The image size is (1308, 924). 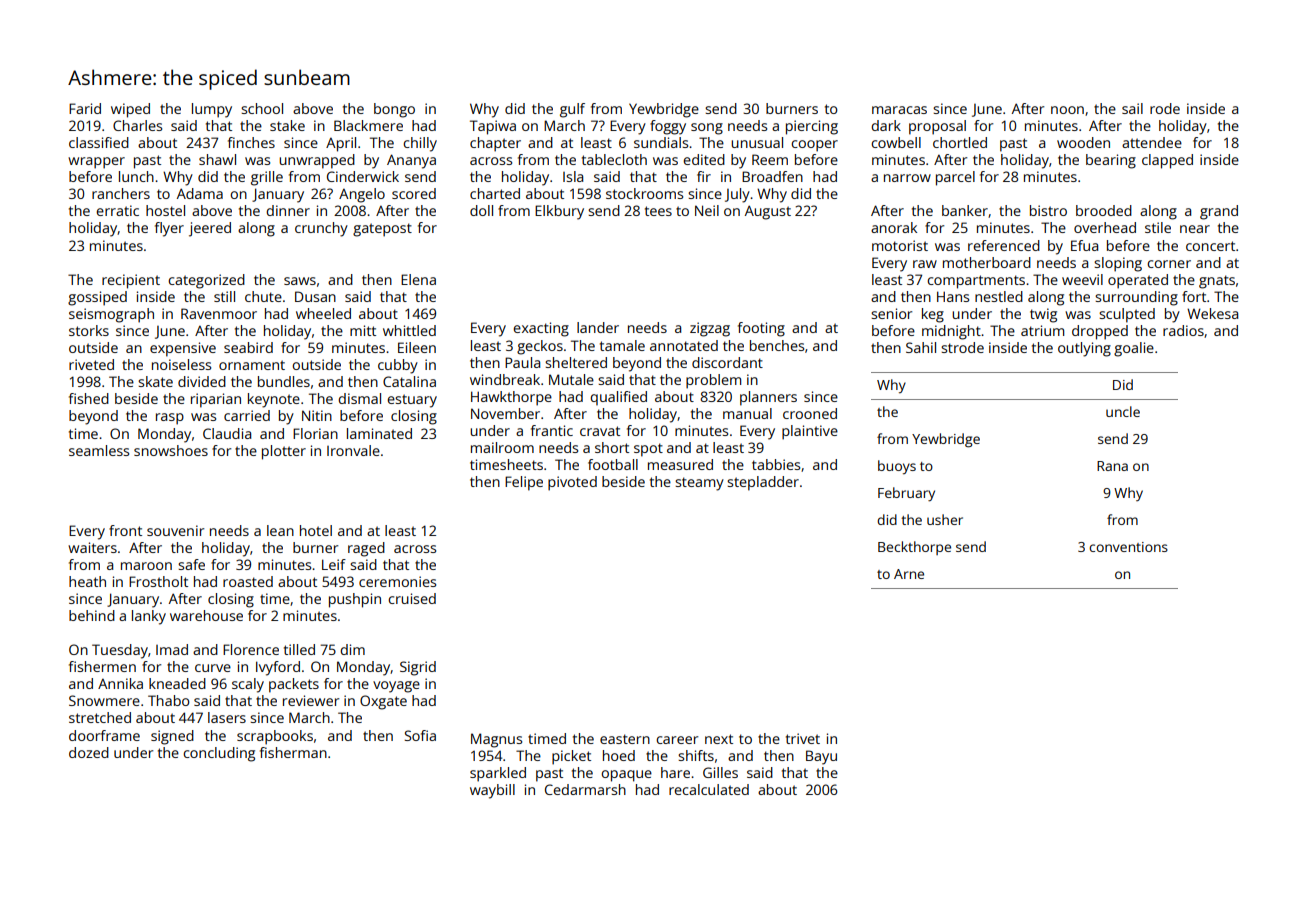 I want to click on recalculated, so click(x=709, y=789).
